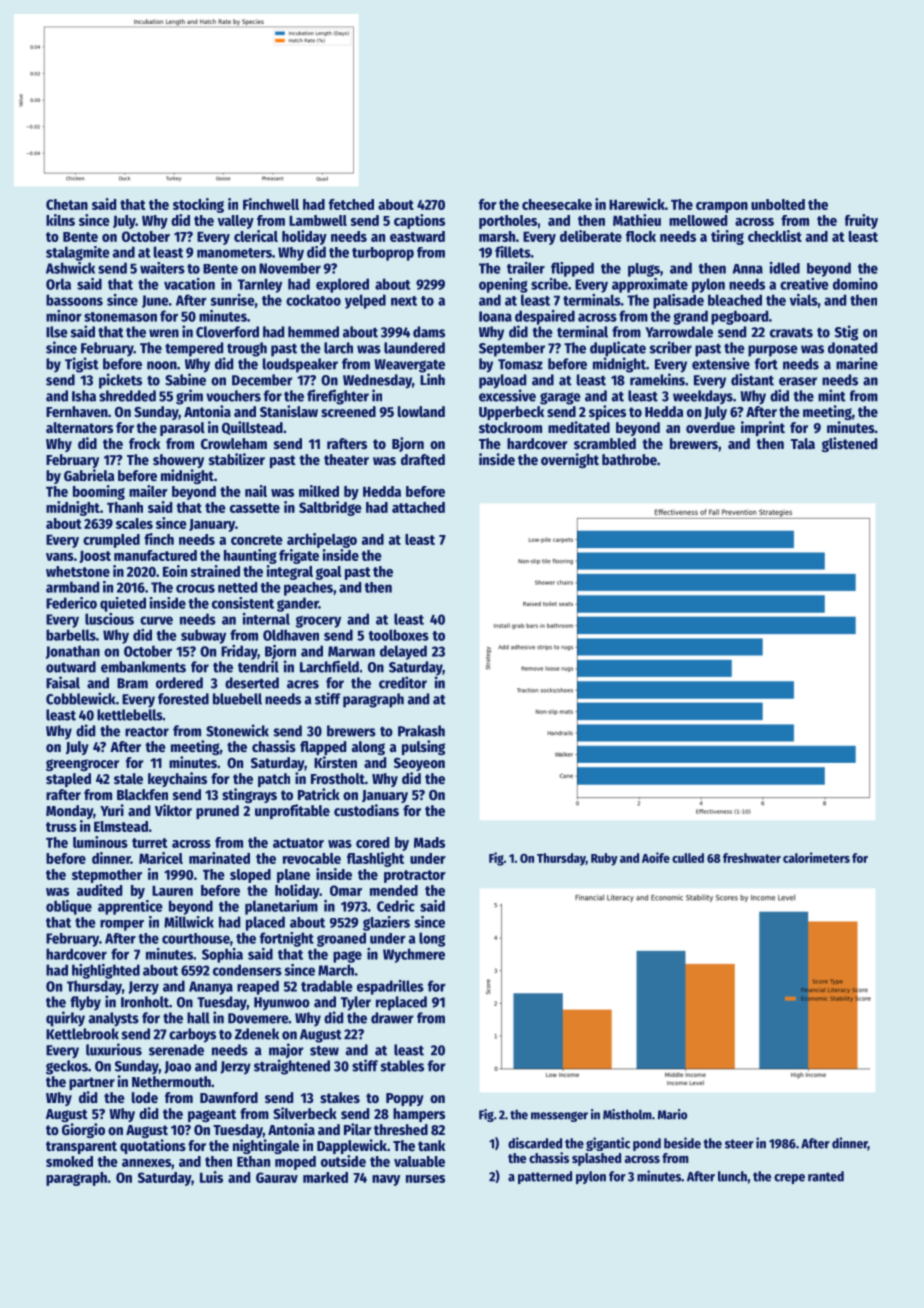  What do you see at coordinates (826, 1176) in the image?
I see `ranted` at bounding box center [826, 1176].
